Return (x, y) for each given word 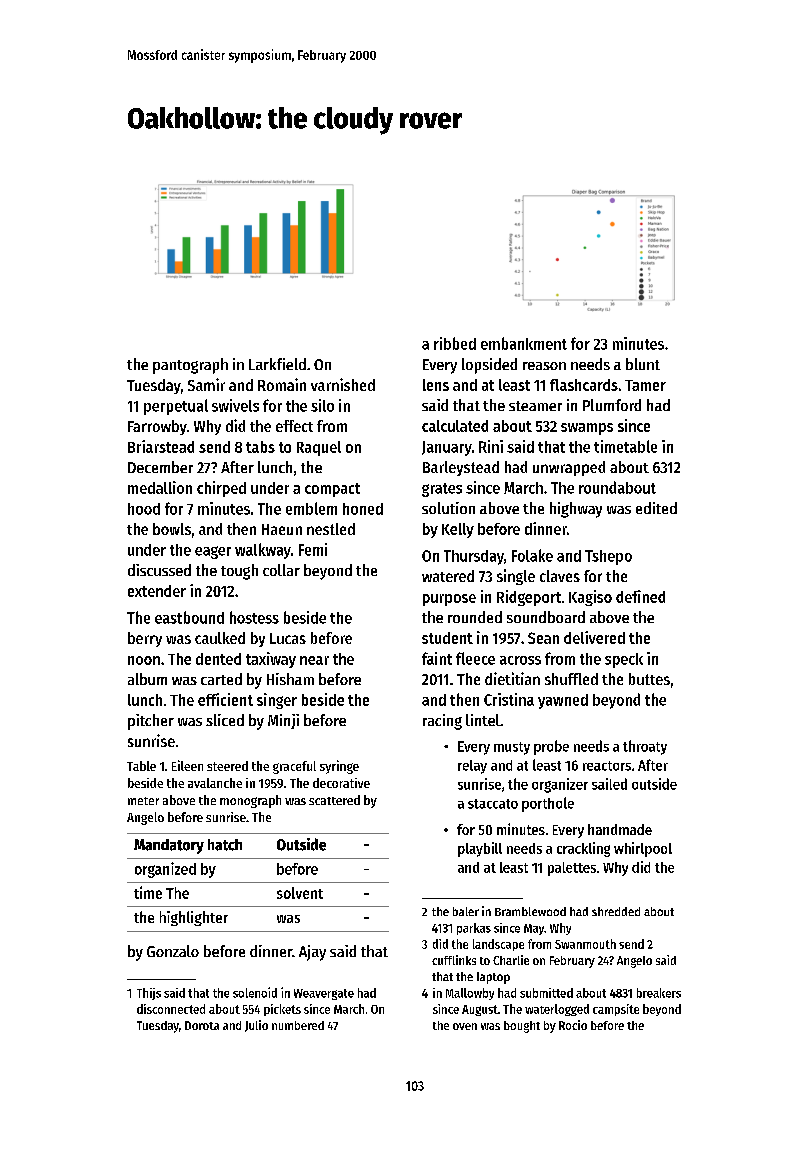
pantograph (190, 366)
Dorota (202, 1025)
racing (442, 722)
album (147, 679)
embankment (524, 343)
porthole (548, 804)
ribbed (455, 343)
